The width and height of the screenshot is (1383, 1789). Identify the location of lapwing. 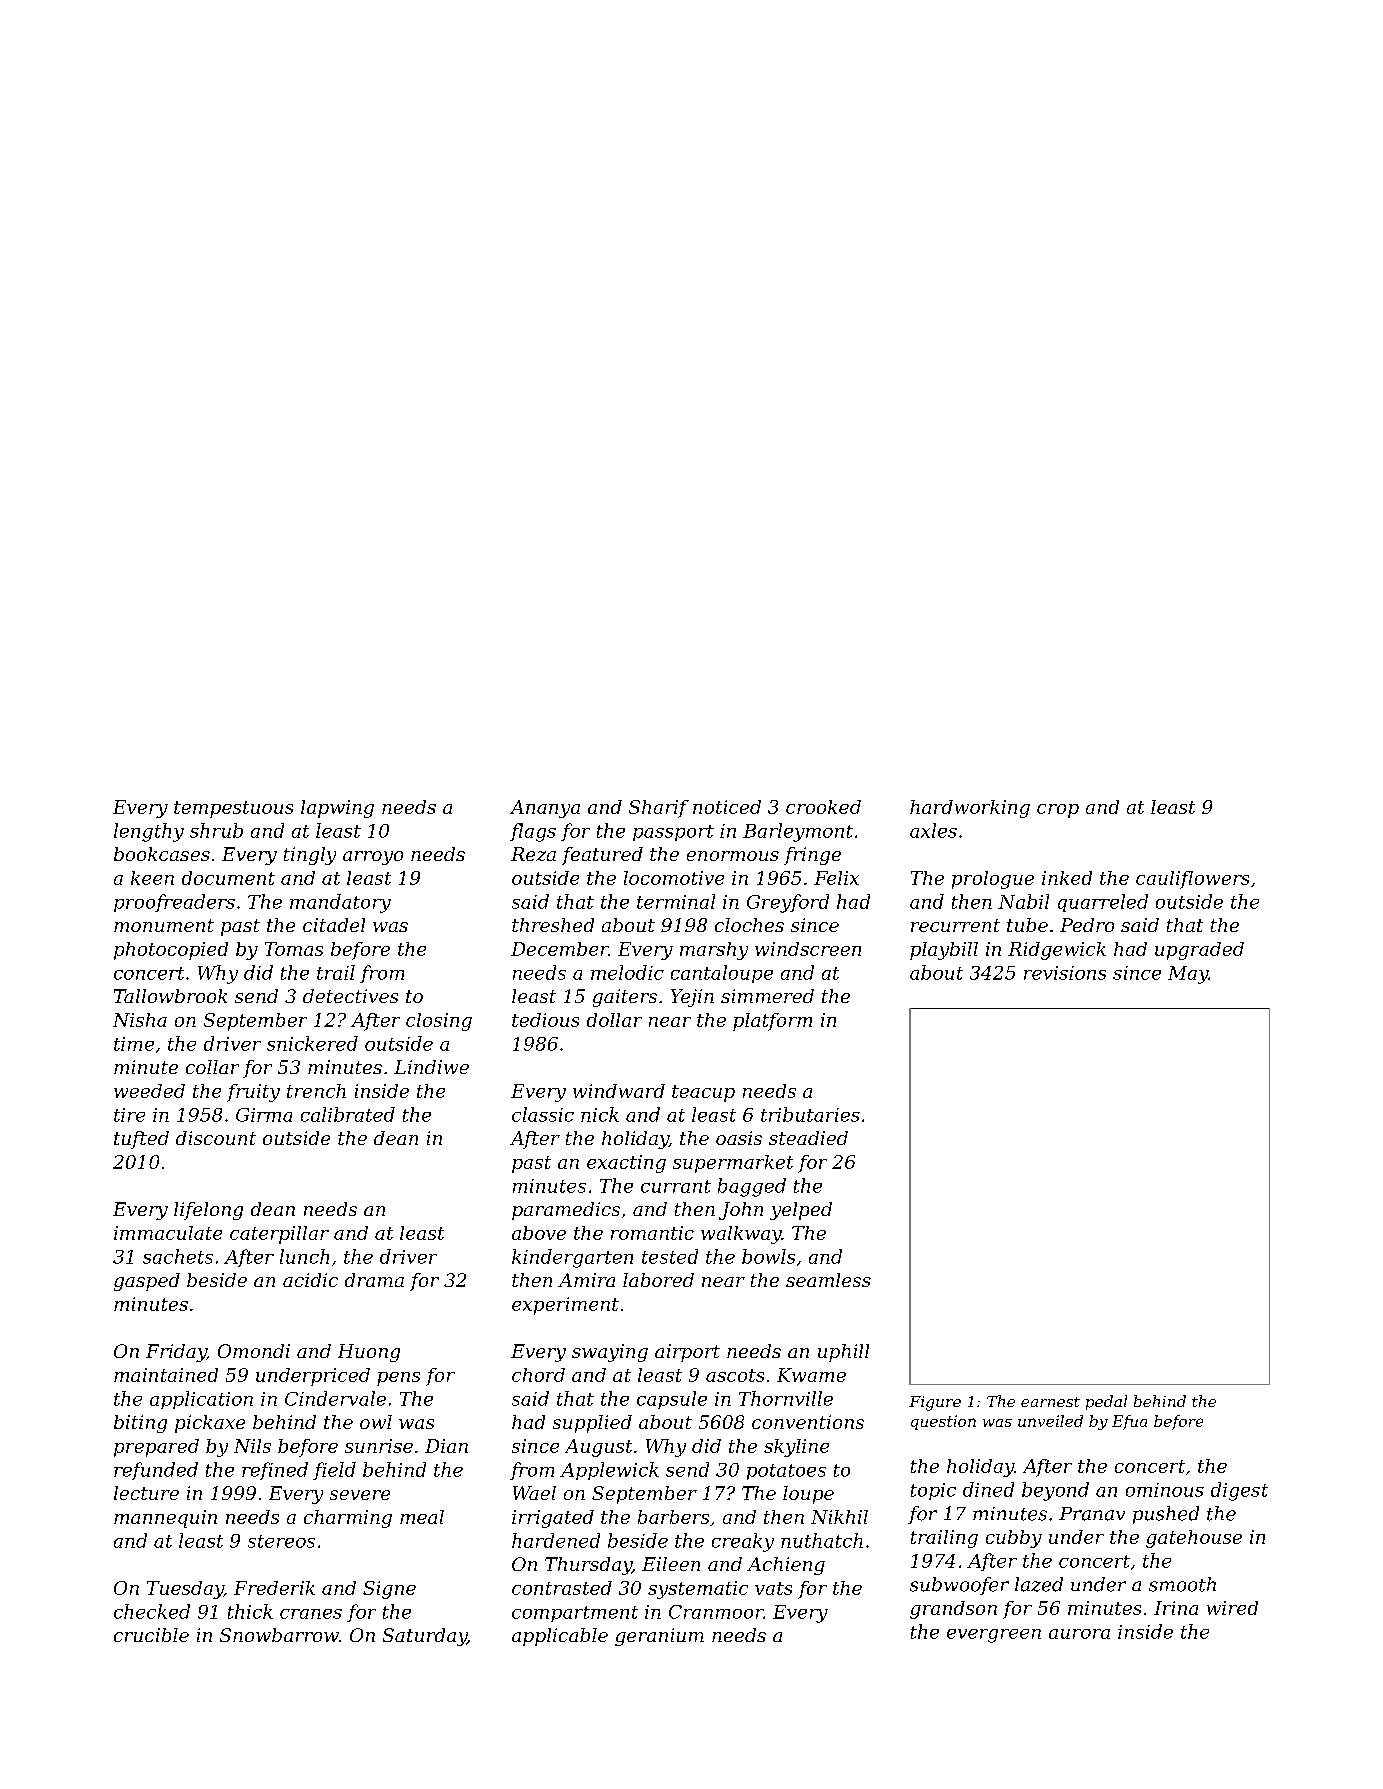
(337, 809).
